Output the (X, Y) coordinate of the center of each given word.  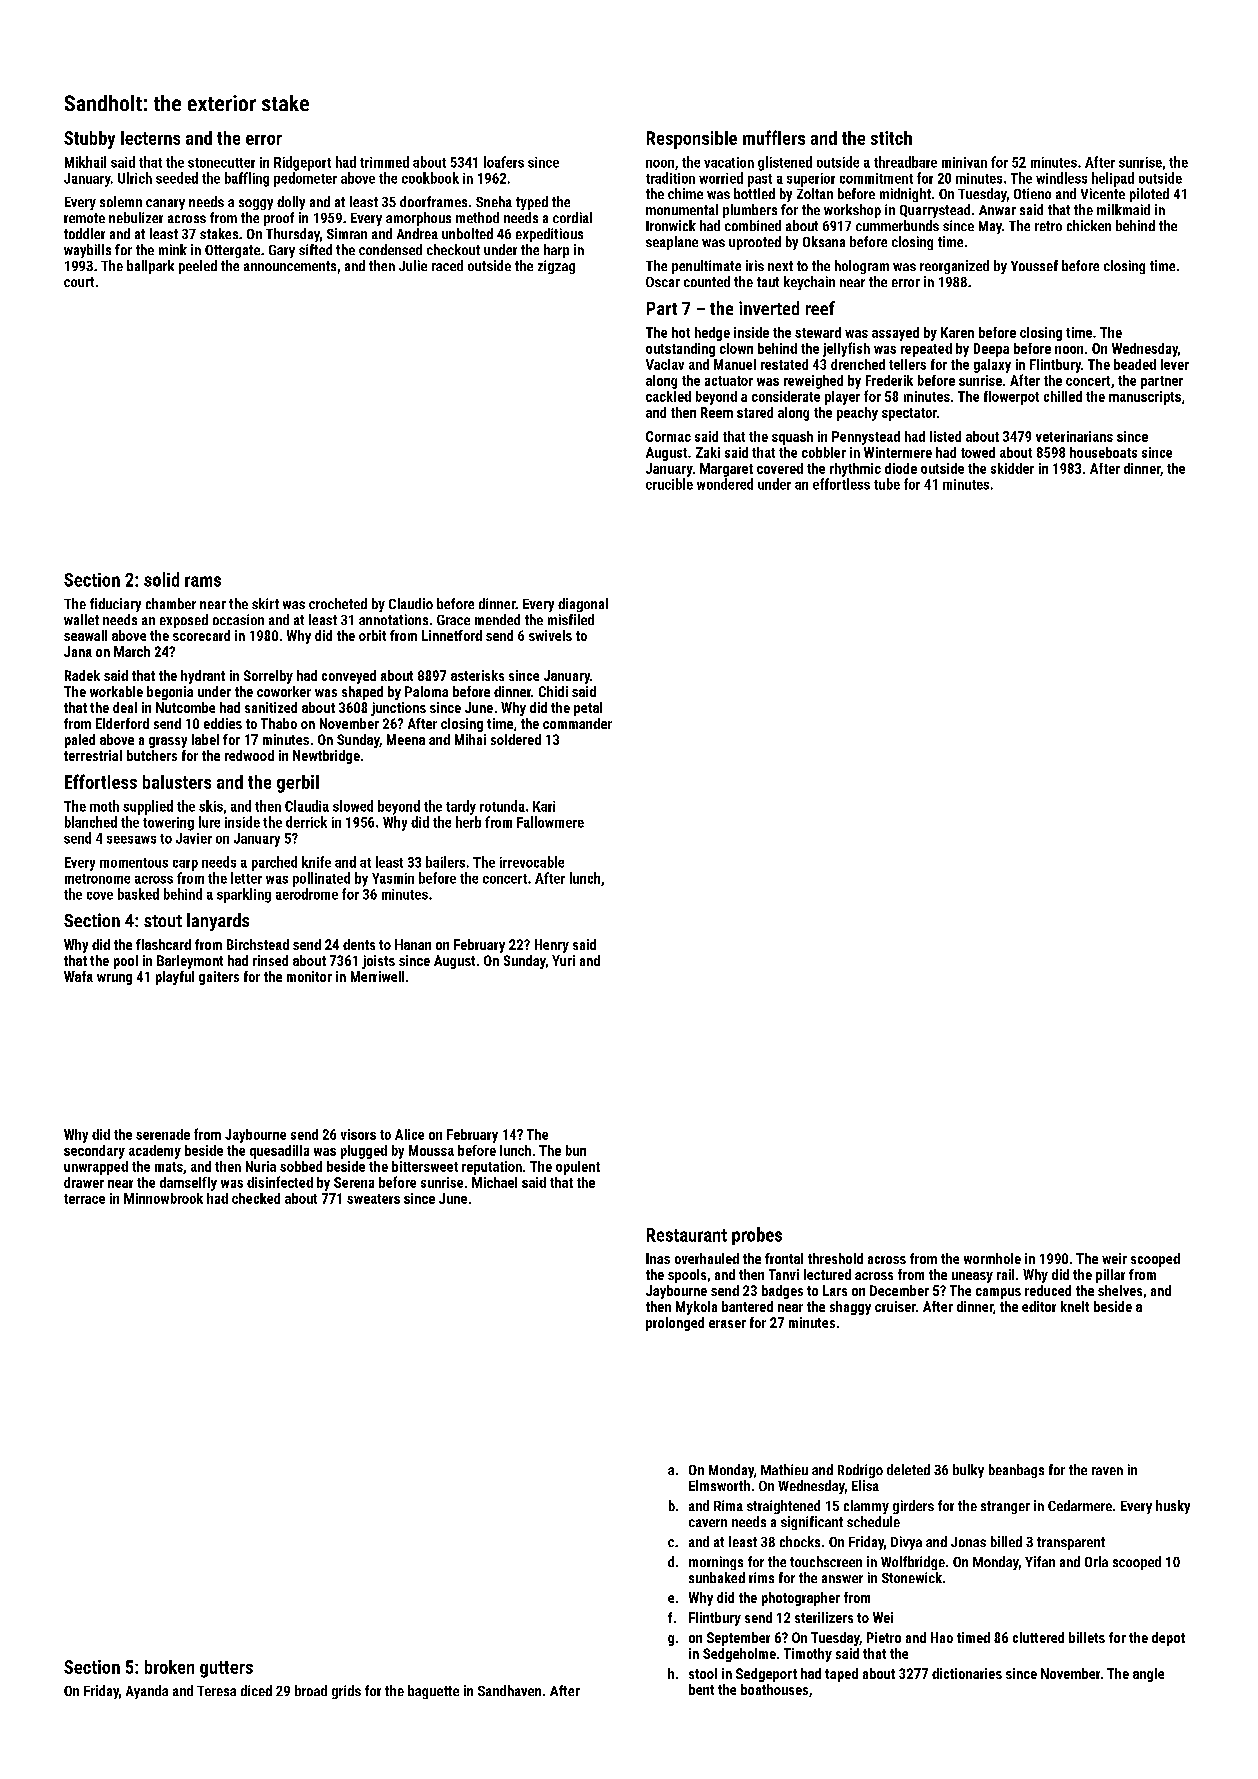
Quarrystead (935, 211)
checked (256, 1198)
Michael (494, 1182)
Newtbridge (326, 757)
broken (169, 1667)
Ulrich (135, 178)
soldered (516, 739)
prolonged (675, 1324)
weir (1114, 1258)
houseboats (1103, 452)
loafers (504, 162)
